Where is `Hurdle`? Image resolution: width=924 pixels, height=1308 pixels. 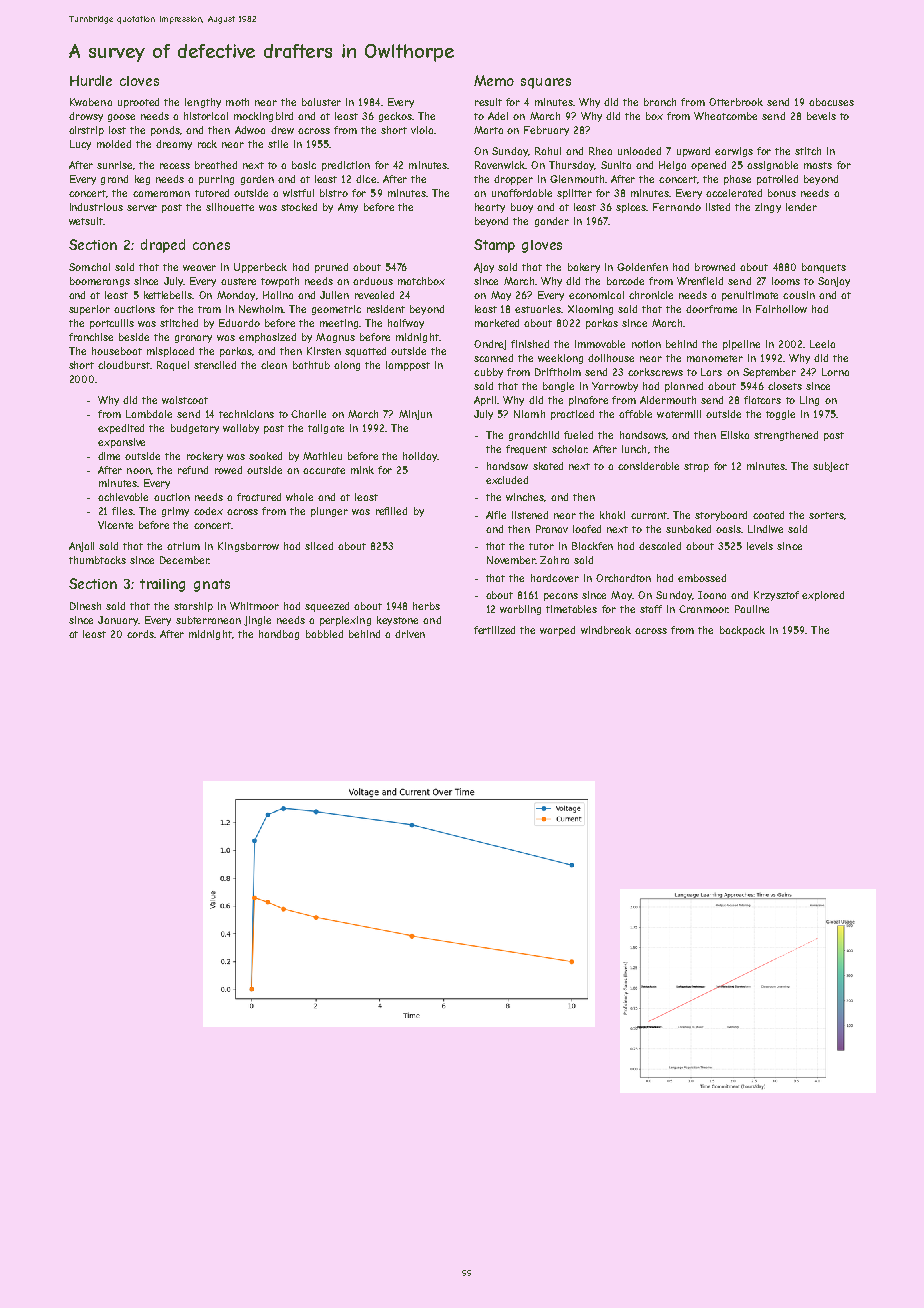
Hurdle is located at coordinates (91, 80).
